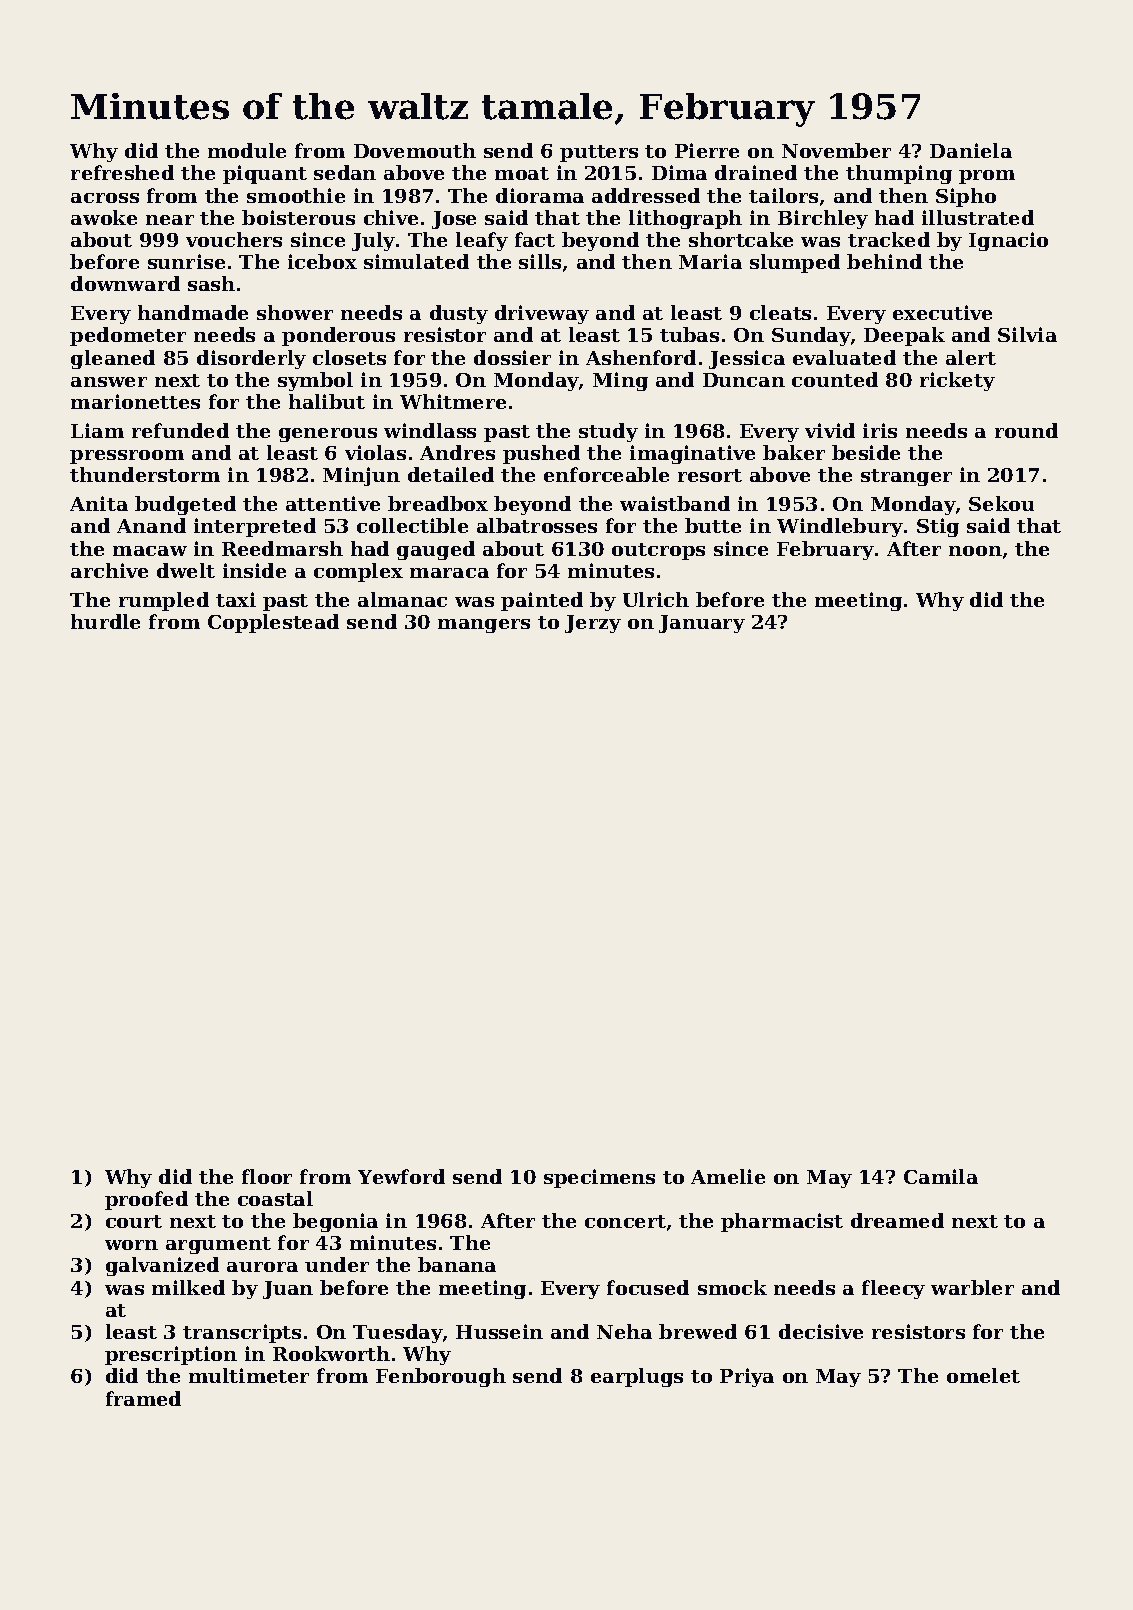 This screenshot has width=1133, height=1610. I want to click on Dovemouth, so click(415, 150).
